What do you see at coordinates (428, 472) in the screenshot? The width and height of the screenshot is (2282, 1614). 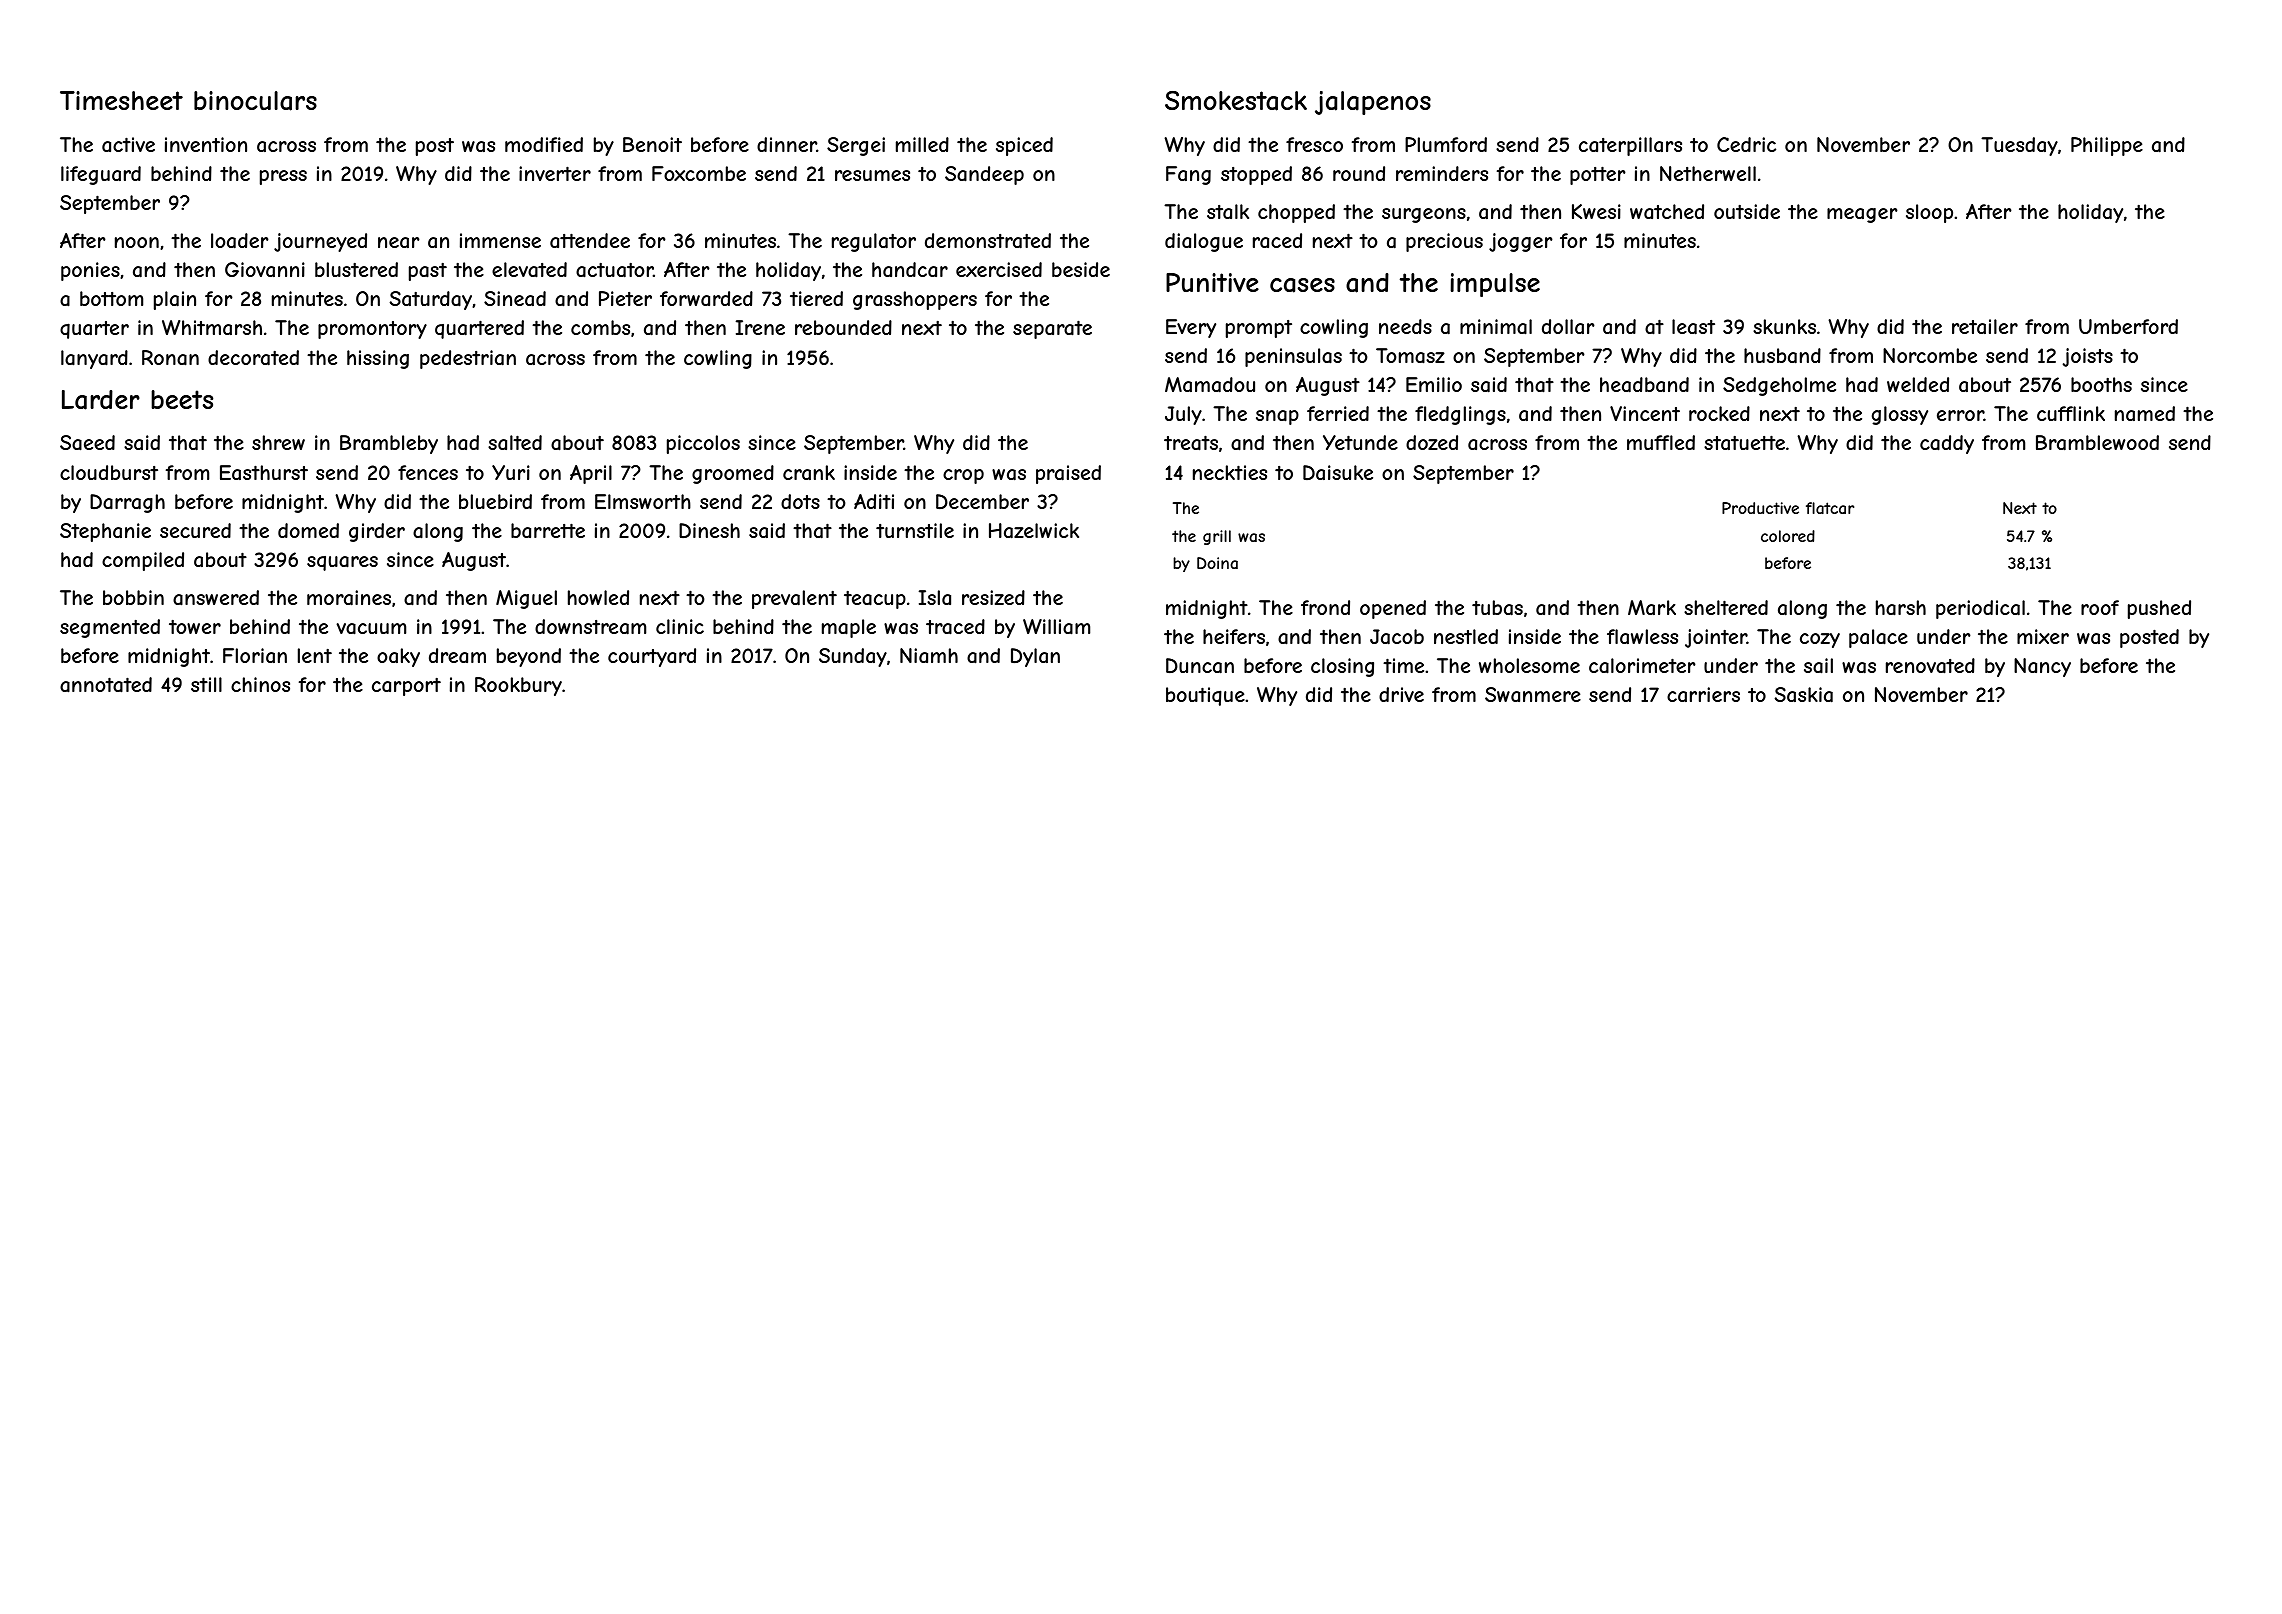 I see `fences` at bounding box center [428, 472].
